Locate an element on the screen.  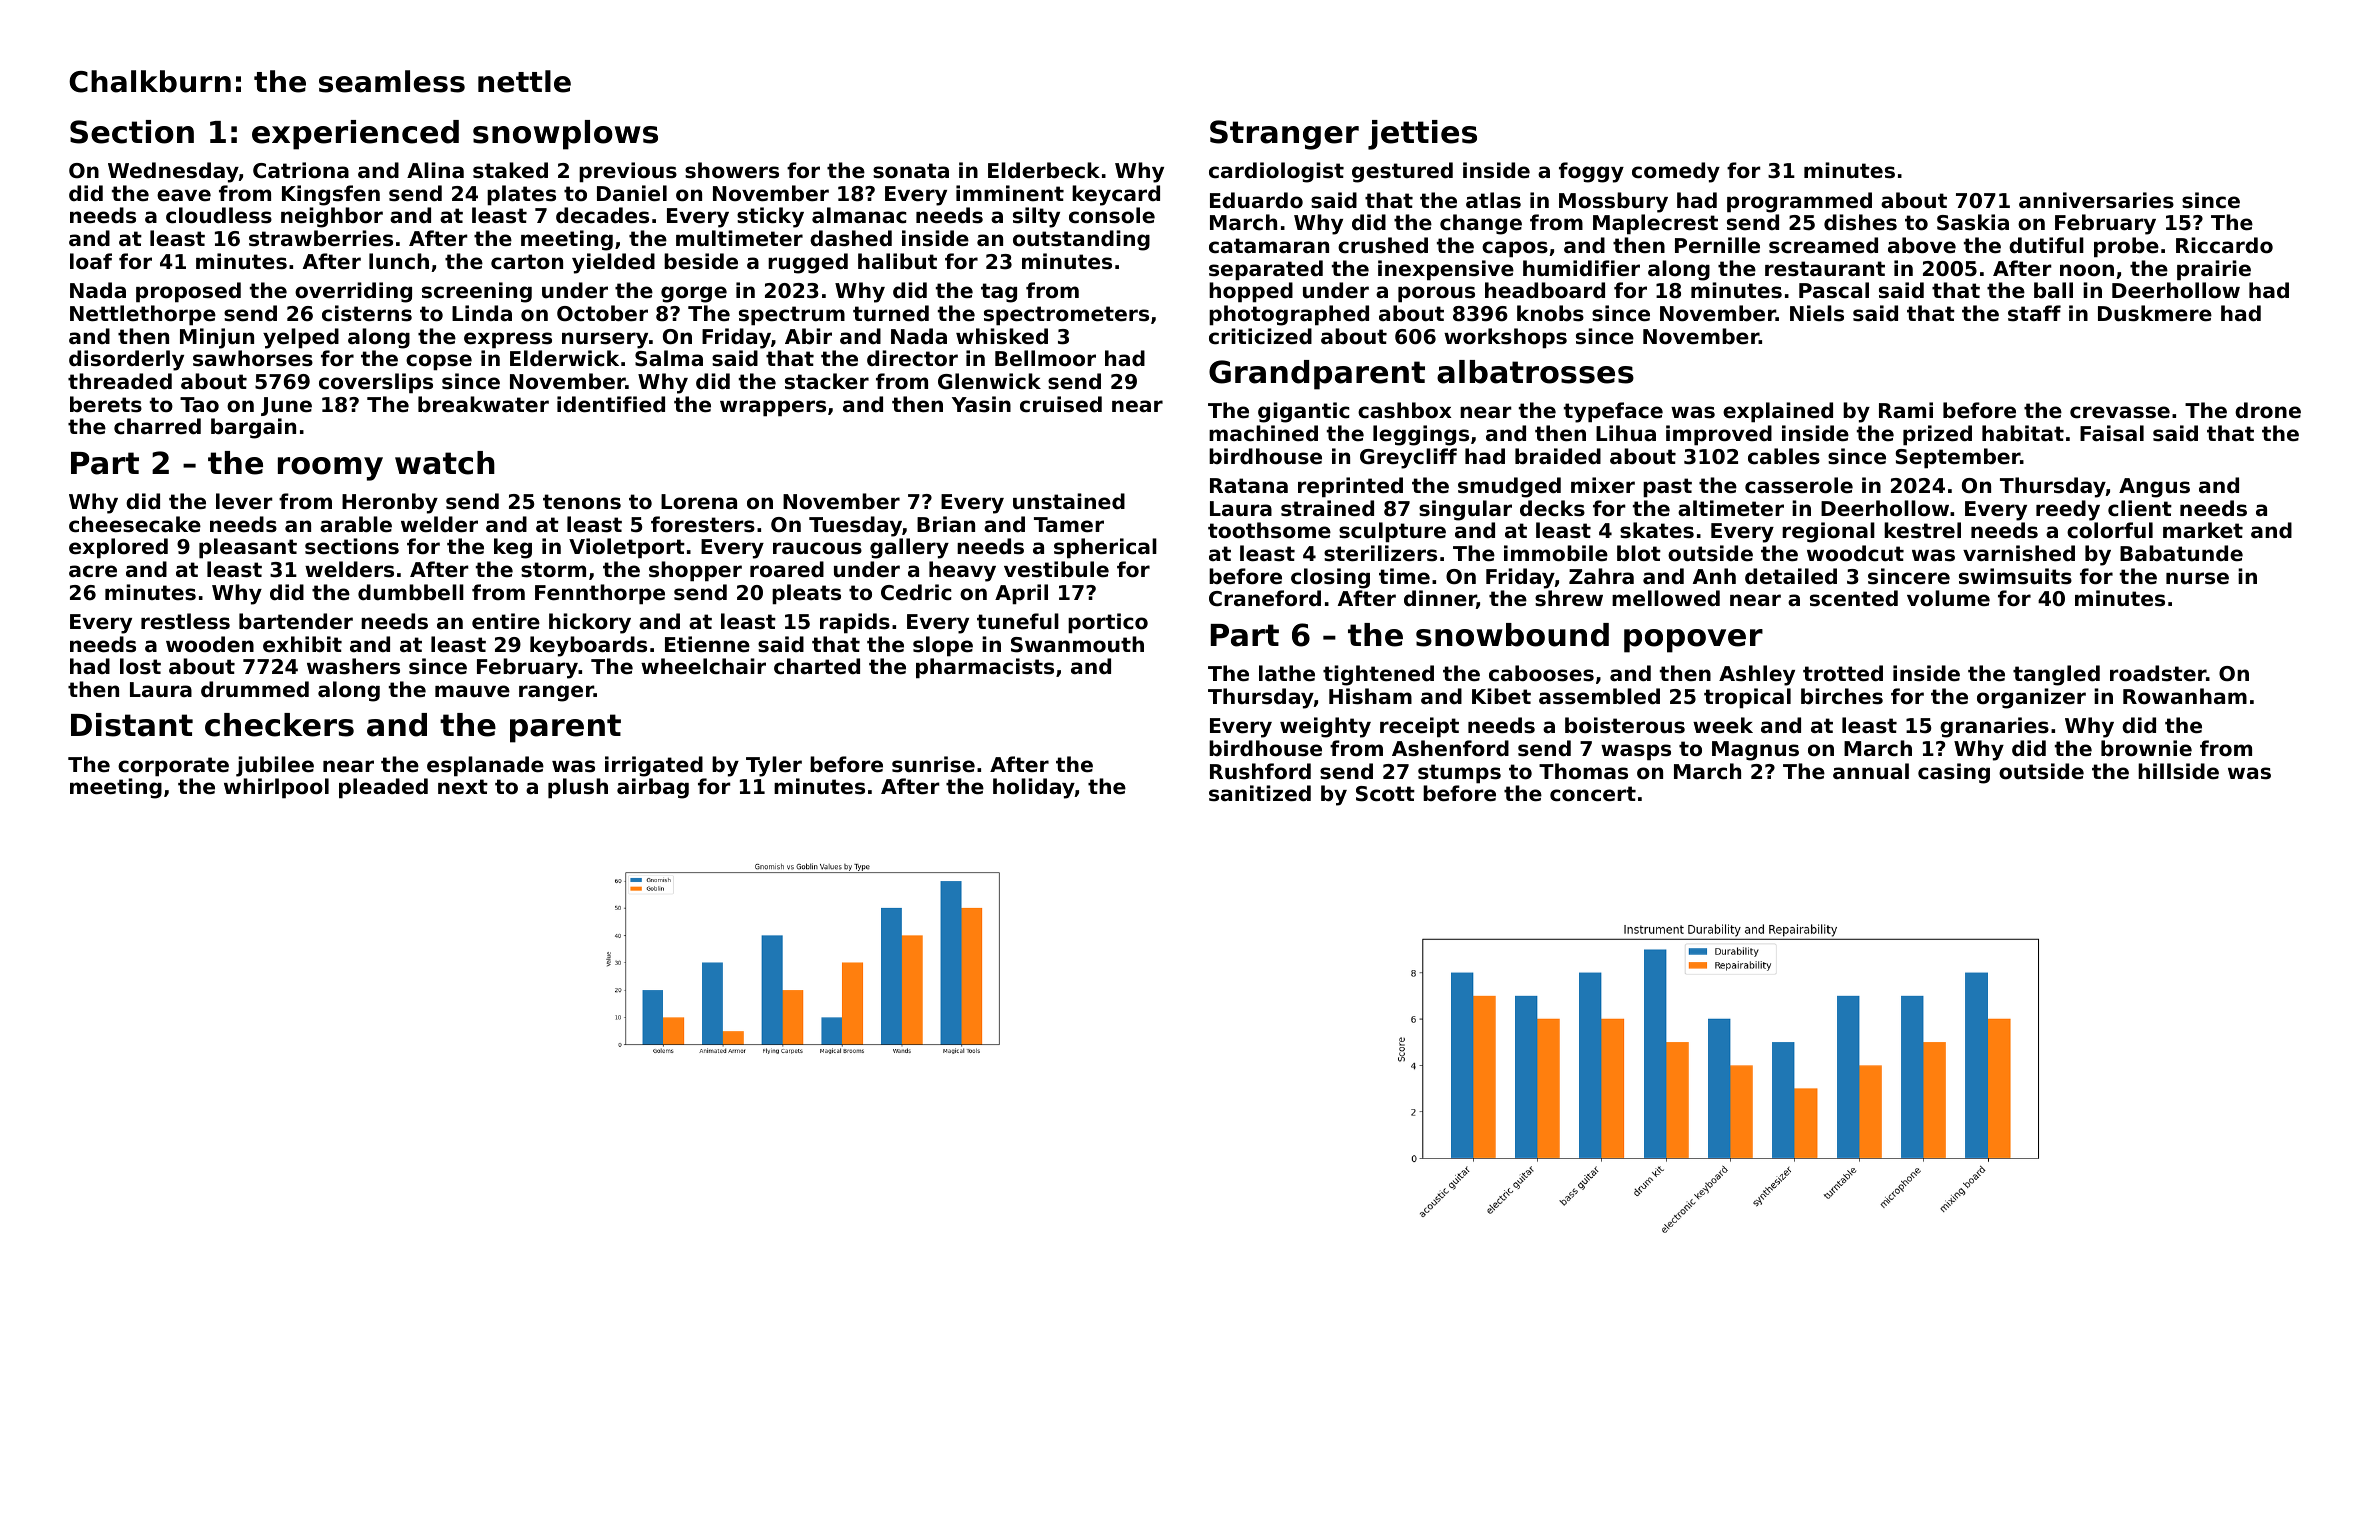
closing is located at coordinates (1330, 578).
